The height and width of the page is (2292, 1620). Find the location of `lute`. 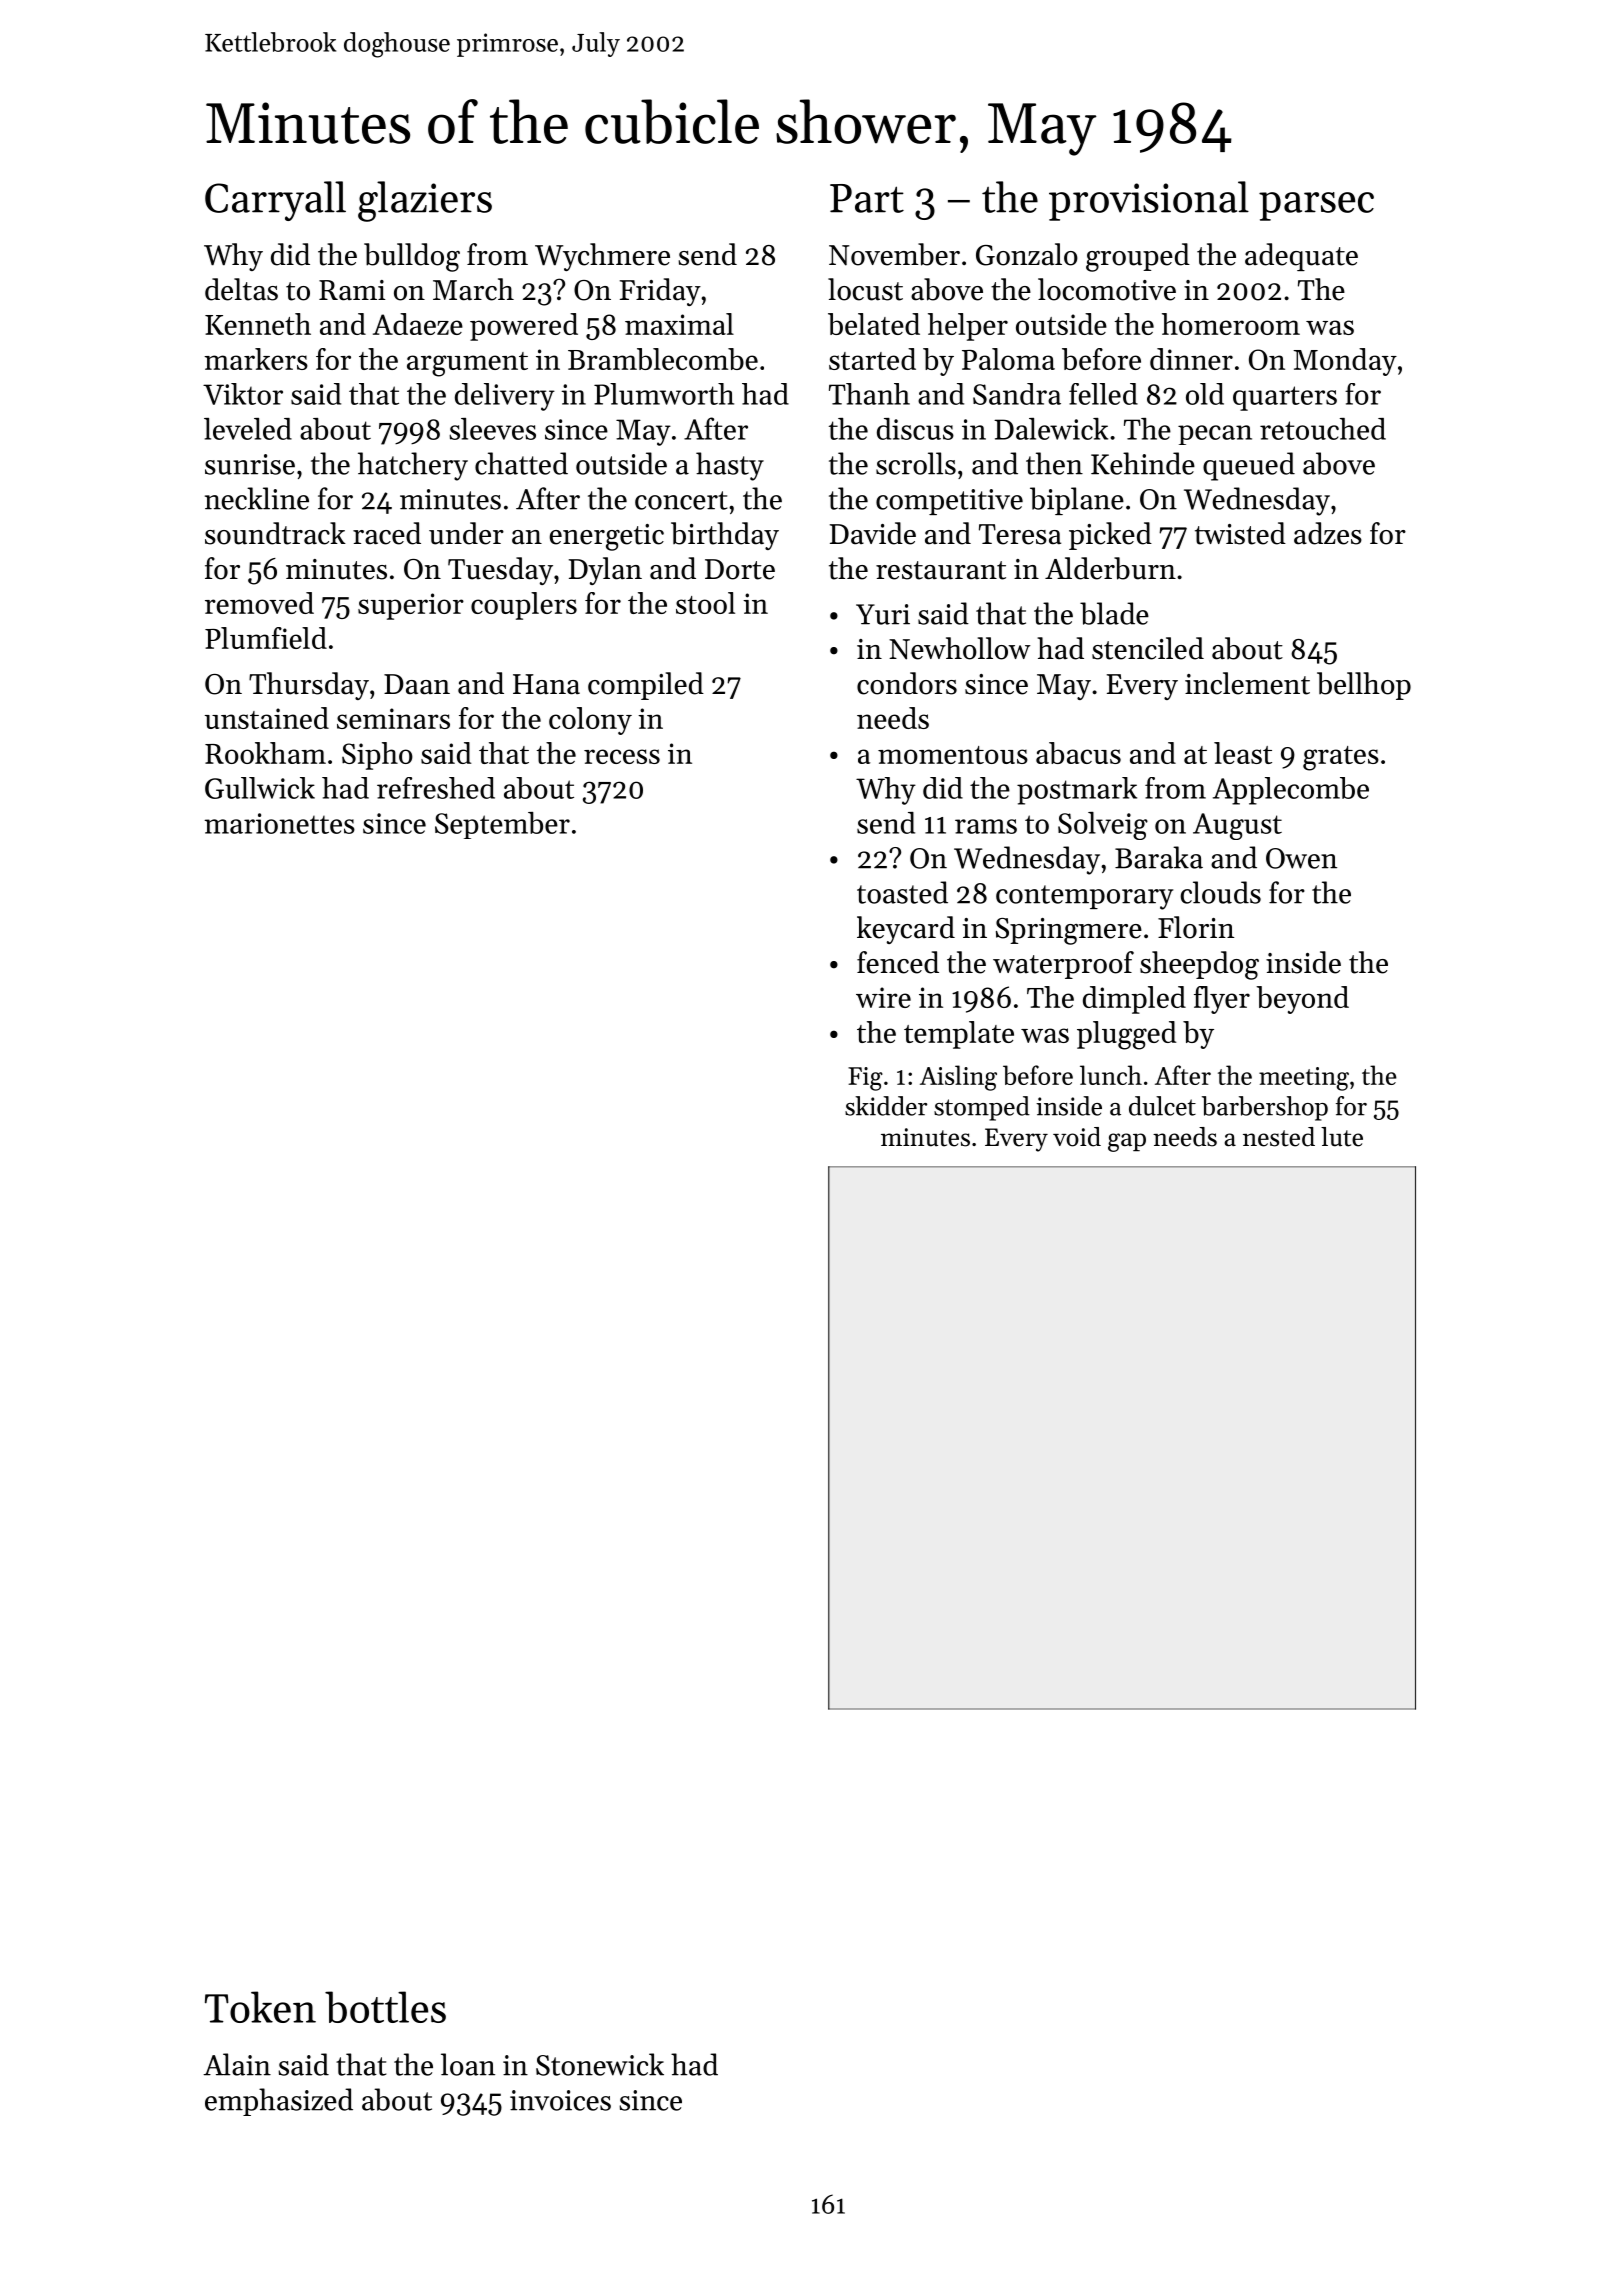

lute is located at coordinates (1342, 1137).
